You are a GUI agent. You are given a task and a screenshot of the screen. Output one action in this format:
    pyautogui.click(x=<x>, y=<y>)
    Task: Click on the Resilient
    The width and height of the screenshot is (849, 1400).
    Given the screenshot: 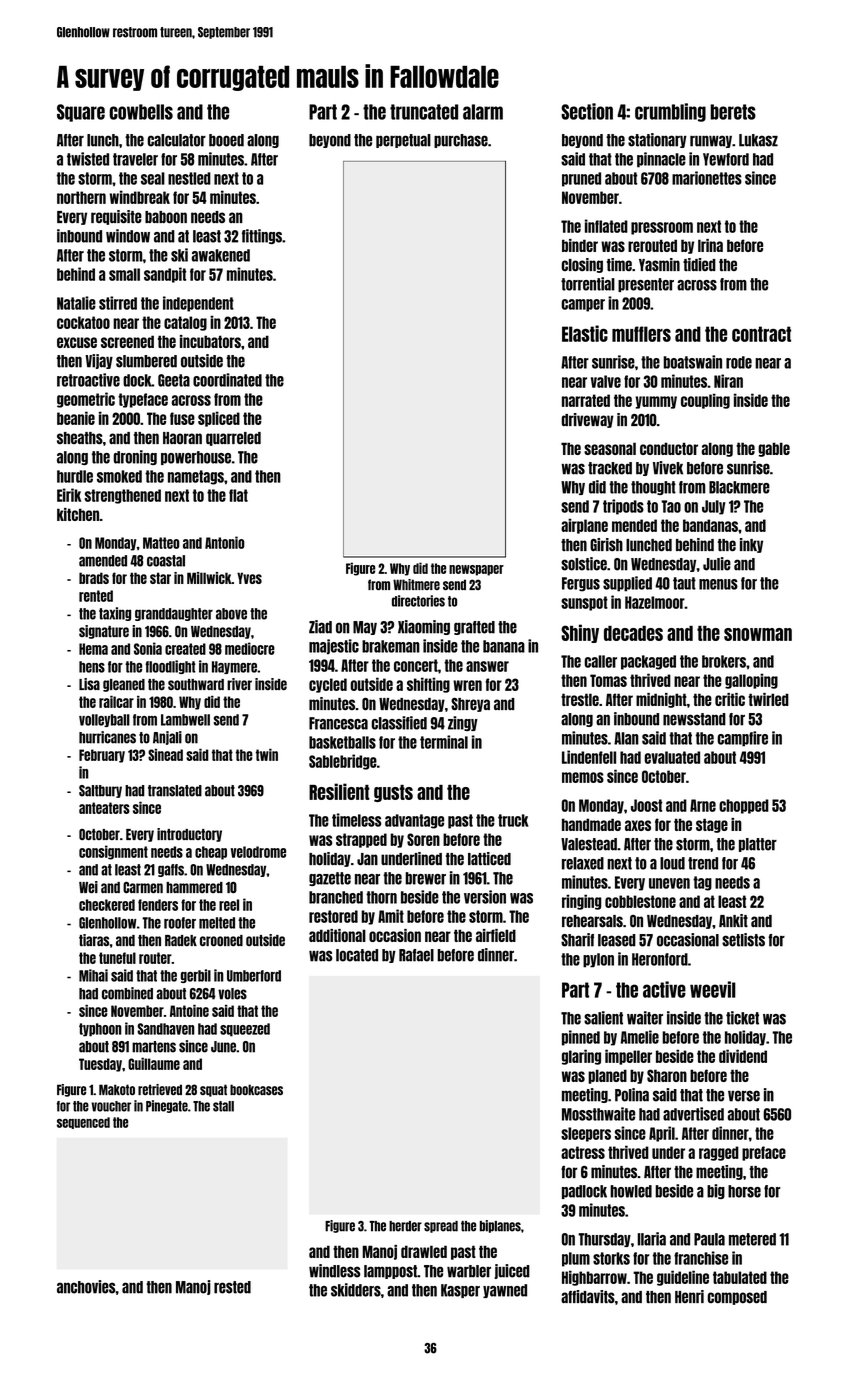 What is the action you would take?
    pyautogui.click(x=339, y=791)
